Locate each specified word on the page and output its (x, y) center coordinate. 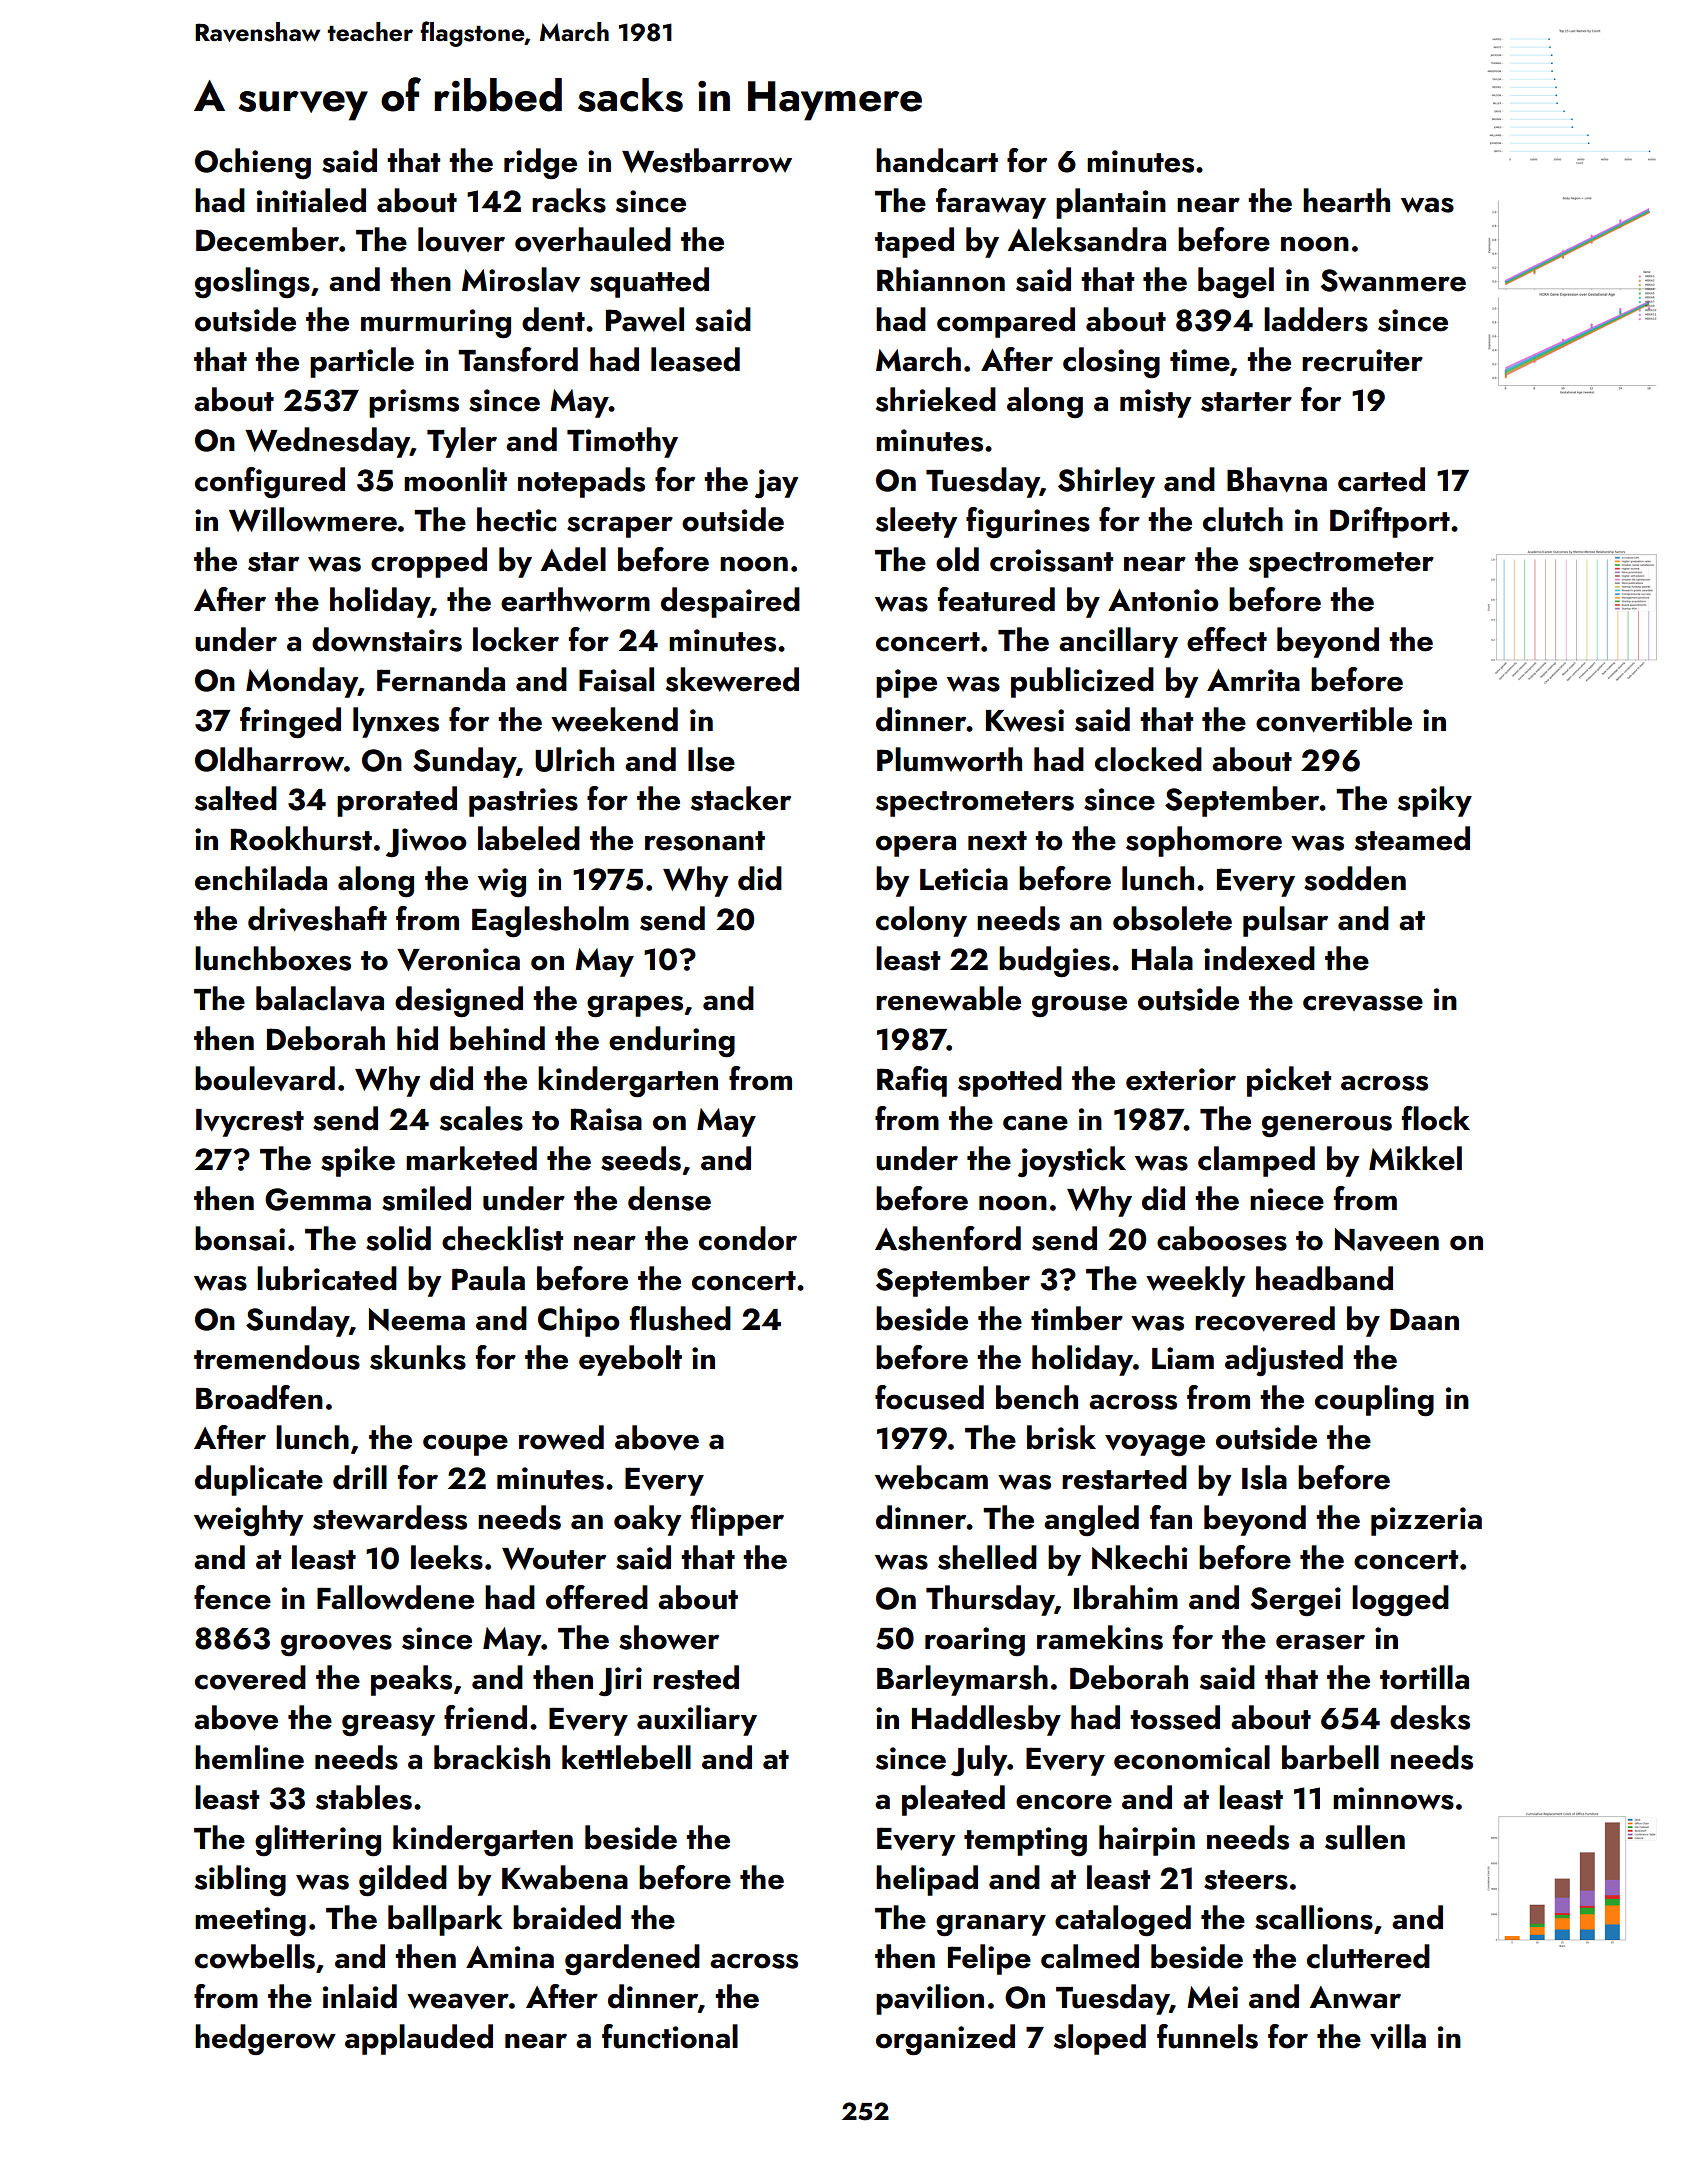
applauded (419, 2039)
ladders (1316, 319)
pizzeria (1426, 1521)
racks (569, 200)
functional (670, 2036)
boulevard (265, 1078)
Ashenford (948, 1238)
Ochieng (253, 163)
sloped (1100, 2039)
